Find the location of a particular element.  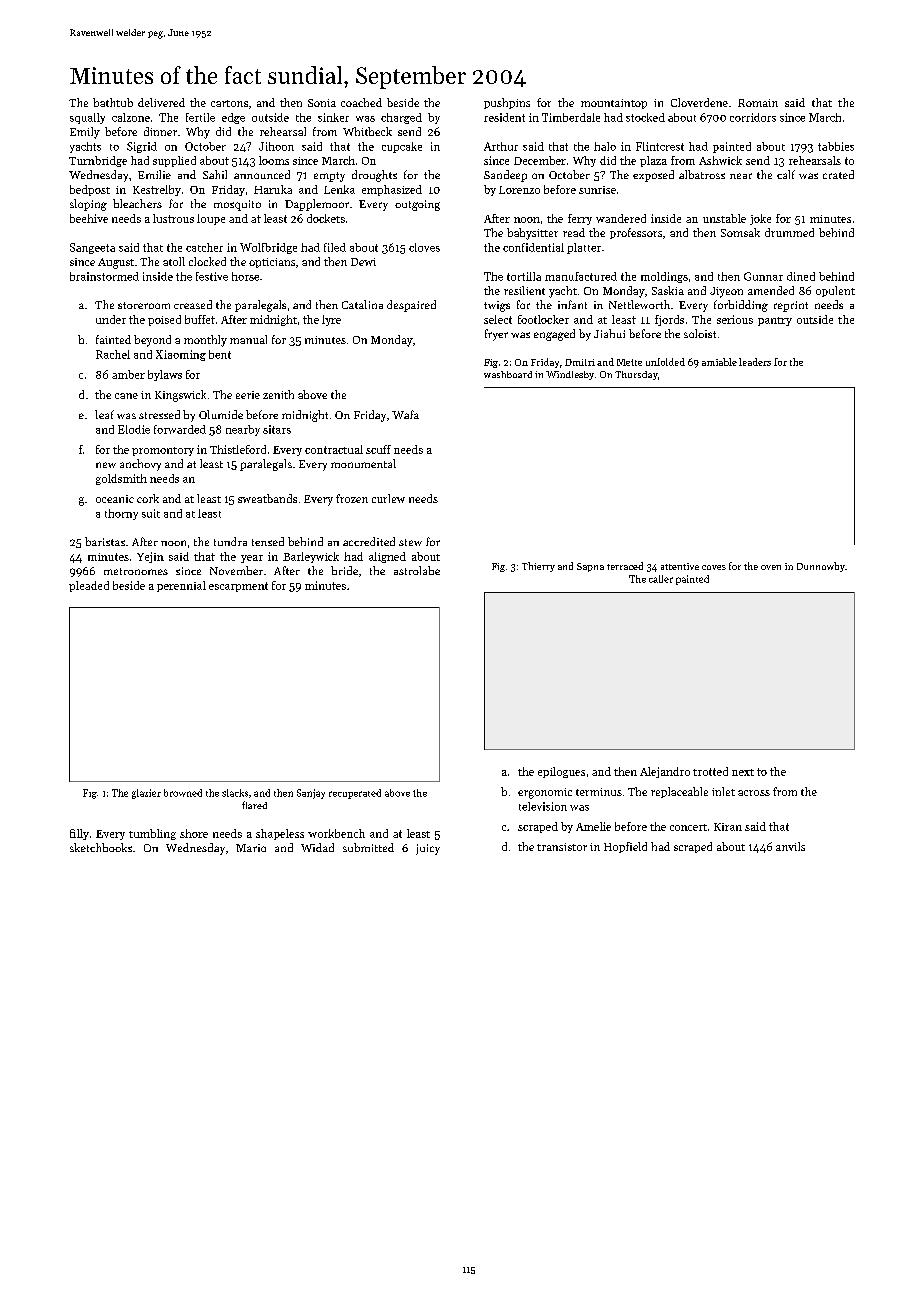

festive is located at coordinates (212, 276).
